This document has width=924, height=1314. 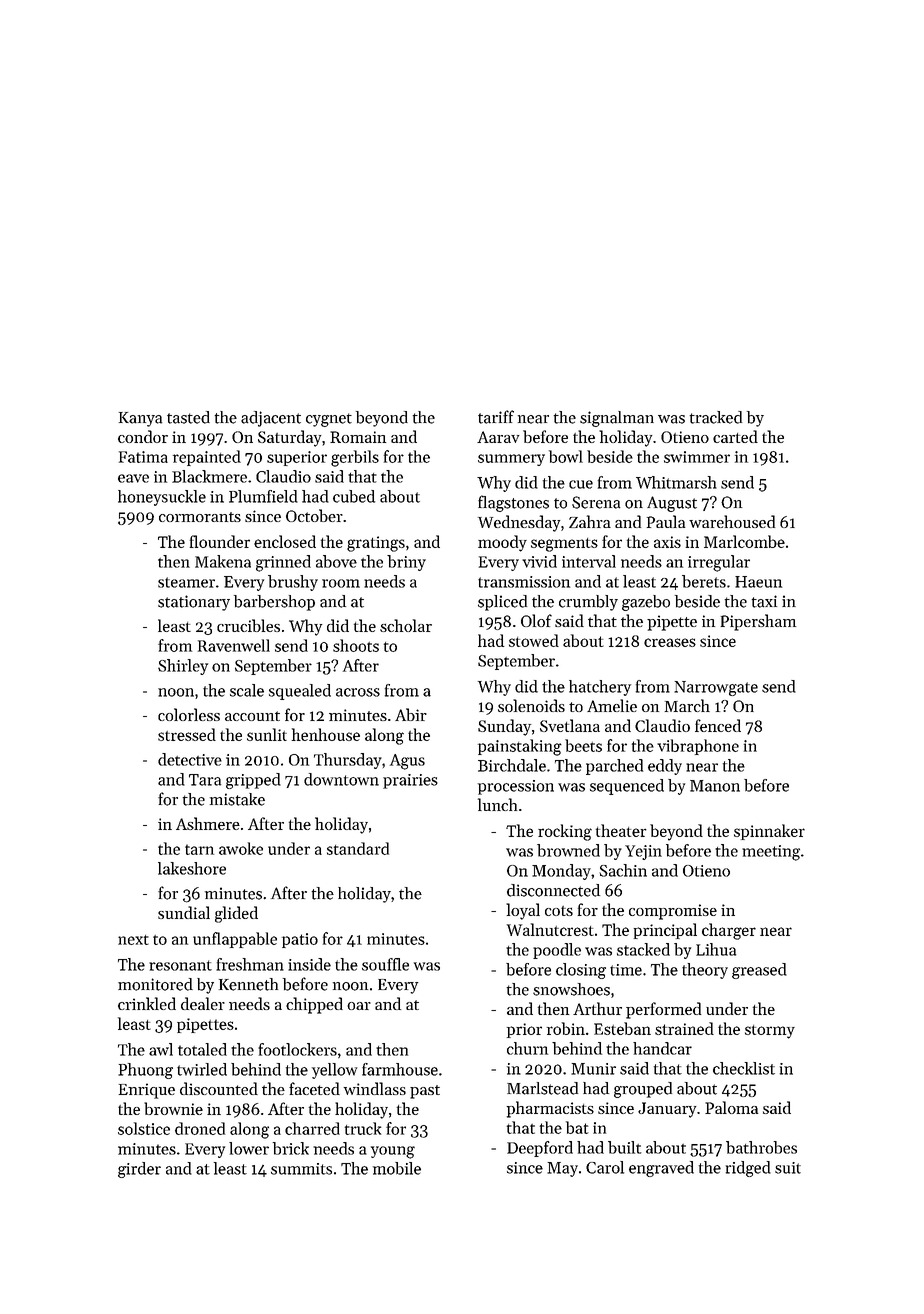 What do you see at coordinates (583, 745) in the document?
I see `beets` at bounding box center [583, 745].
